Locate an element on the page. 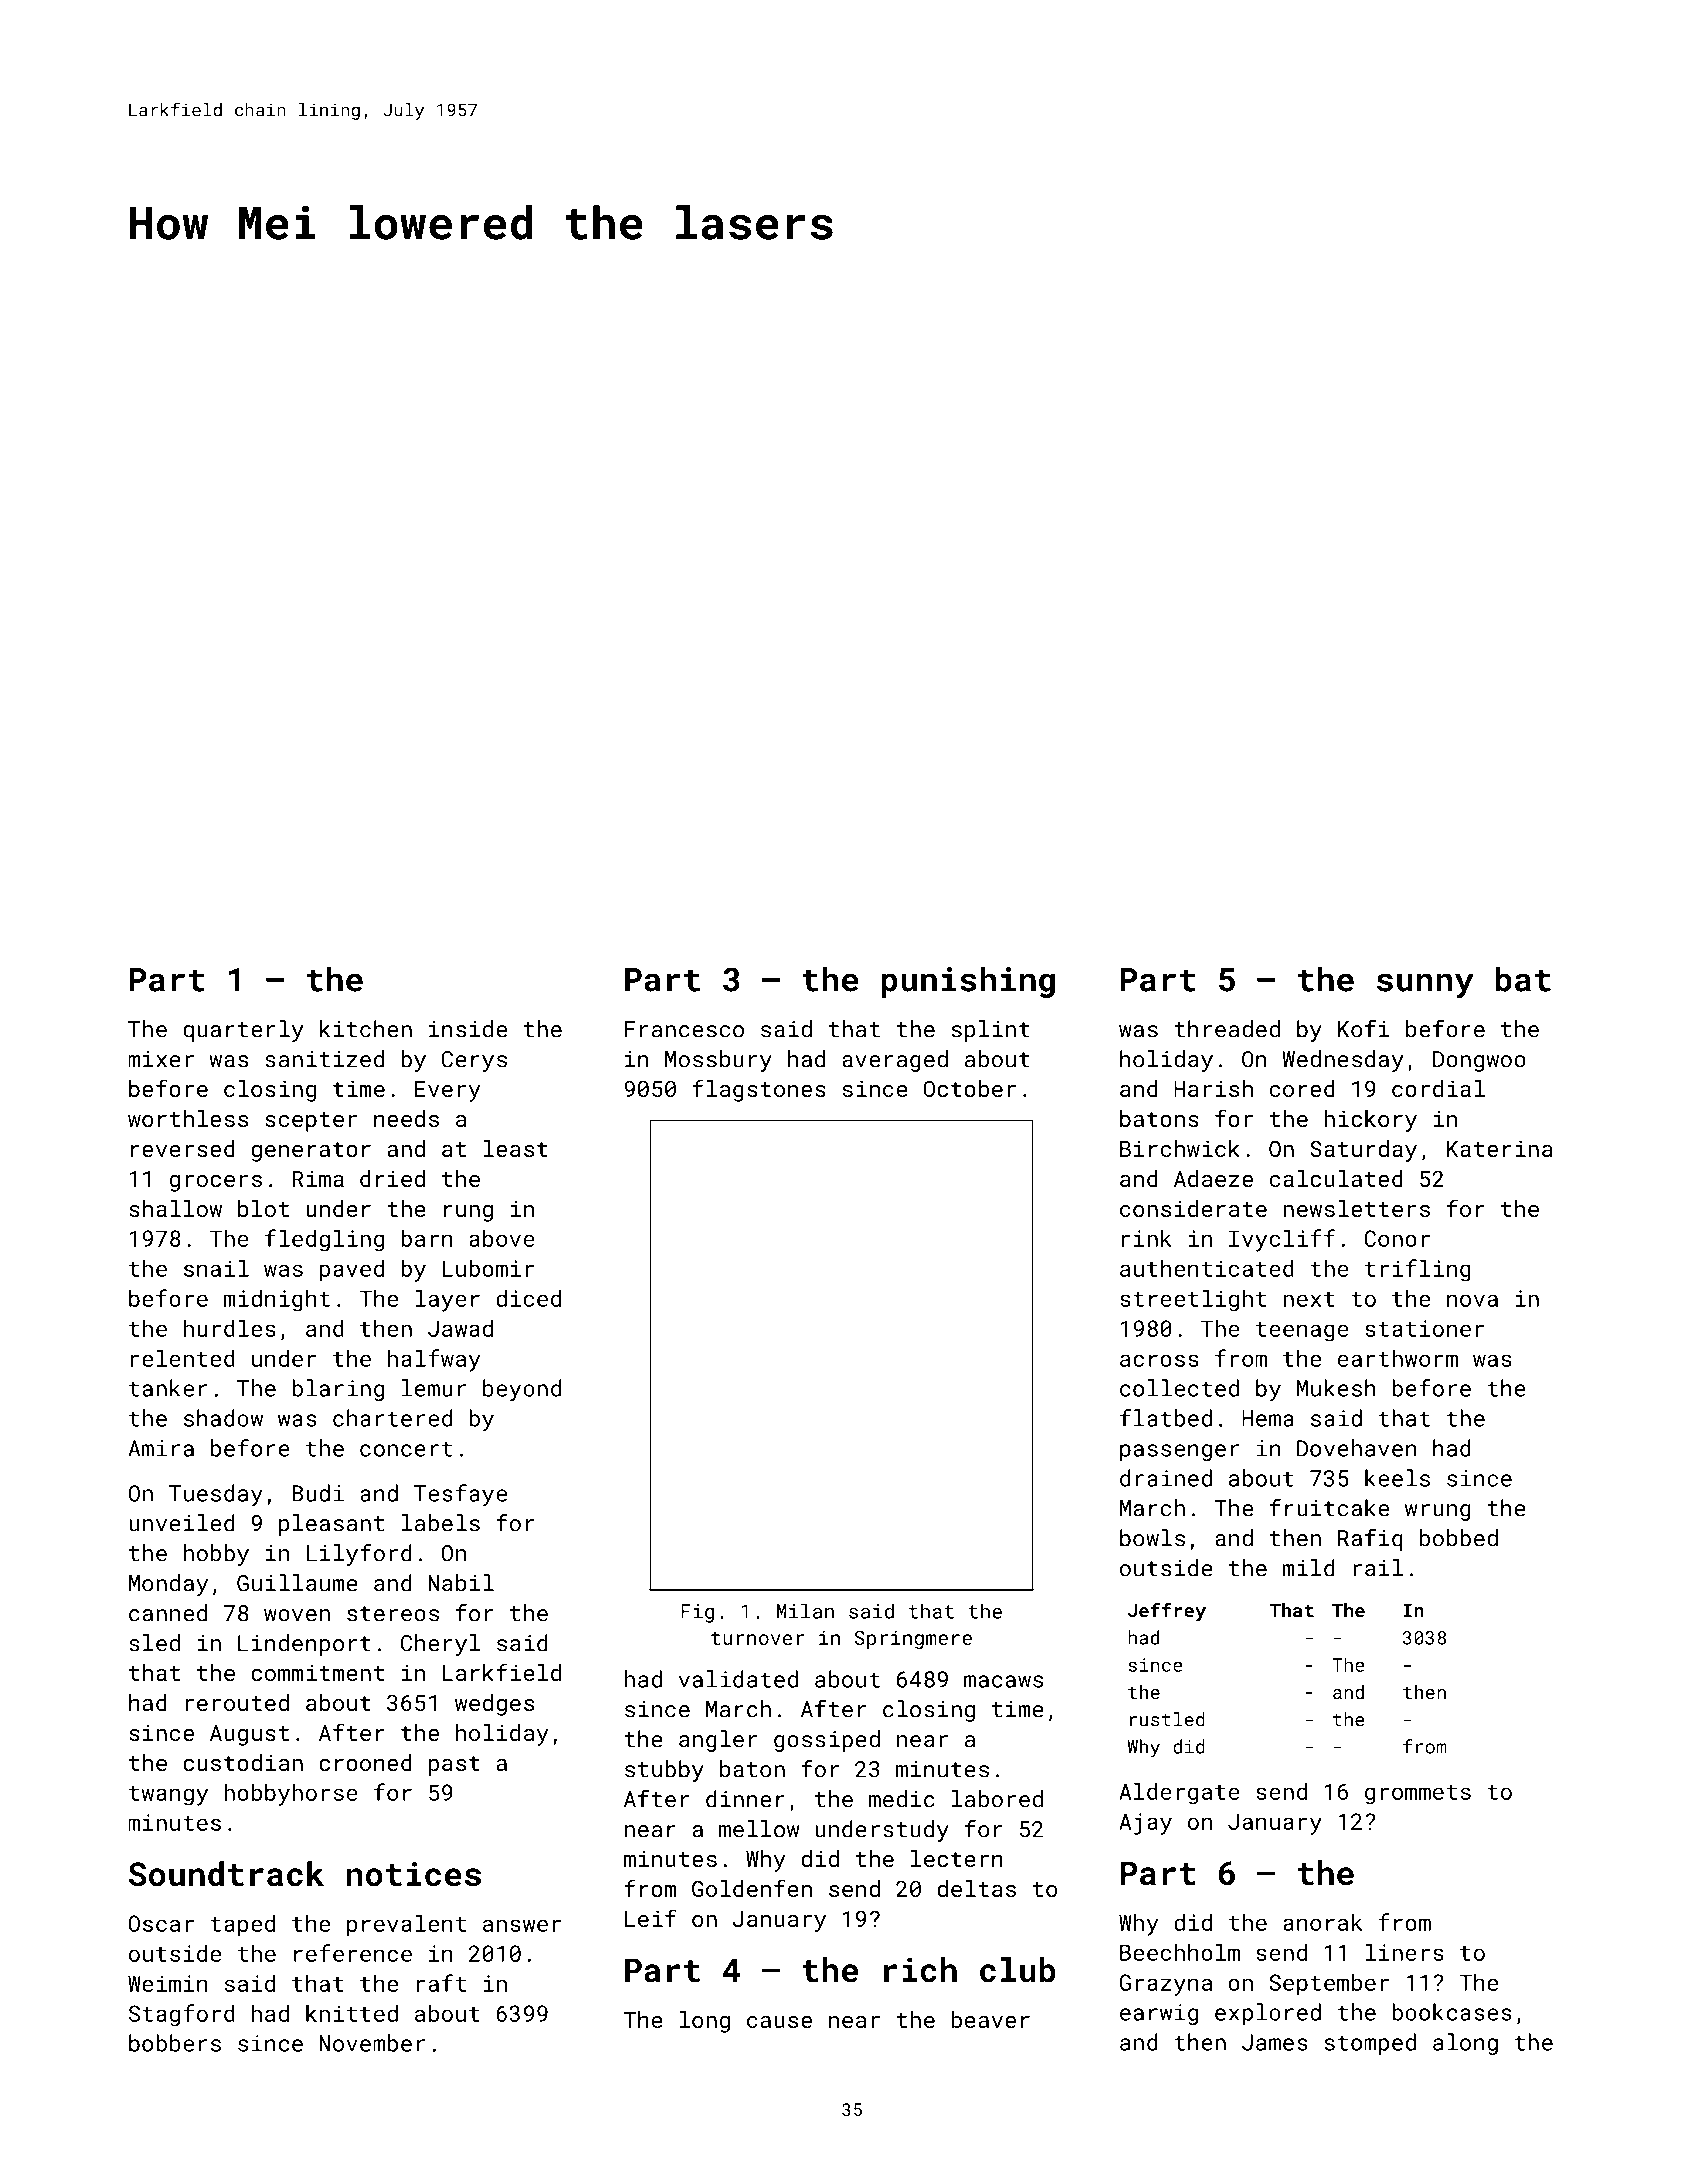 This page has width=1683, height=2178. across is located at coordinates (1159, 1360).
